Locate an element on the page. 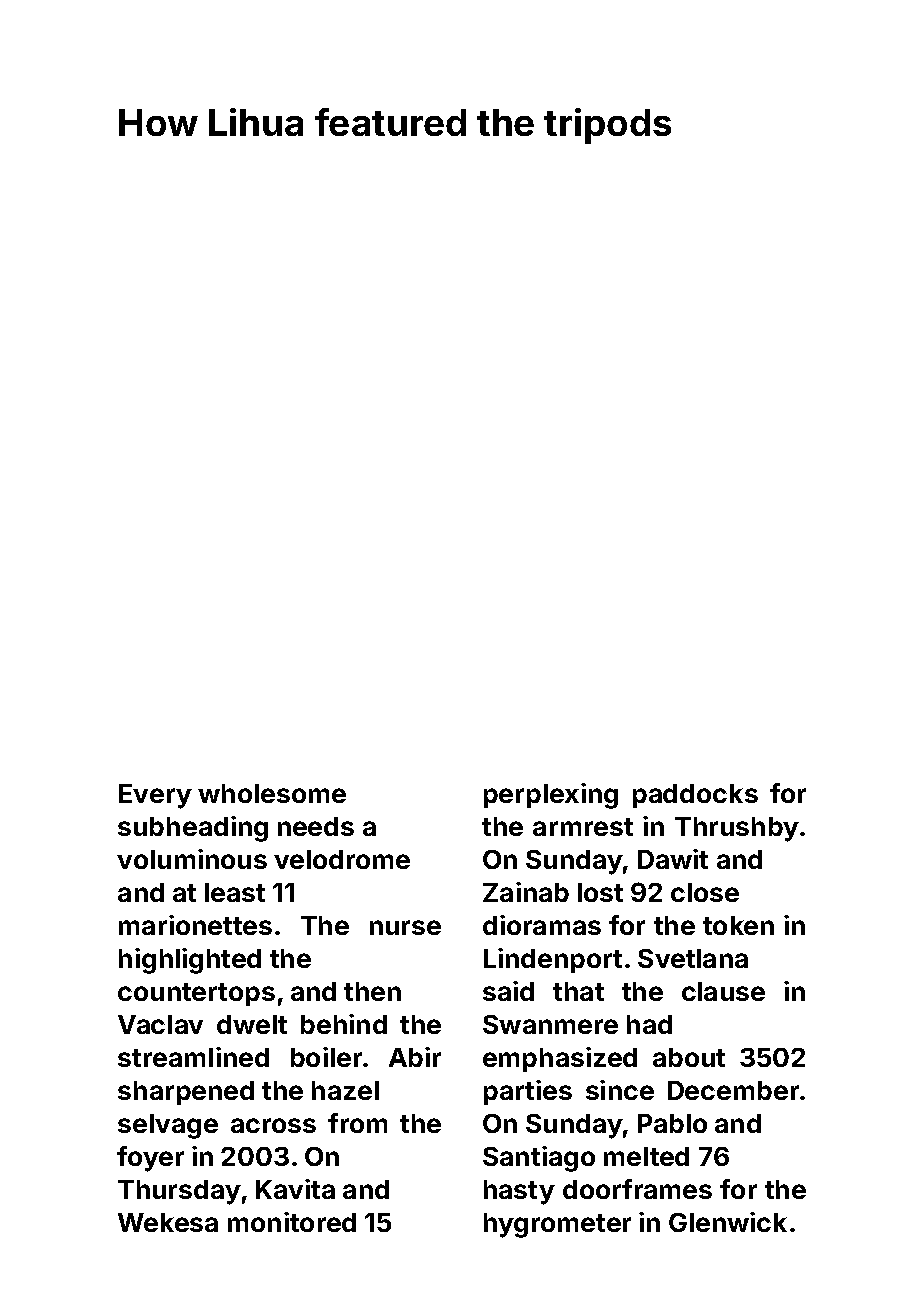 This document has width=924, height=1311. dioramas is located at coordinates (542, 925).
